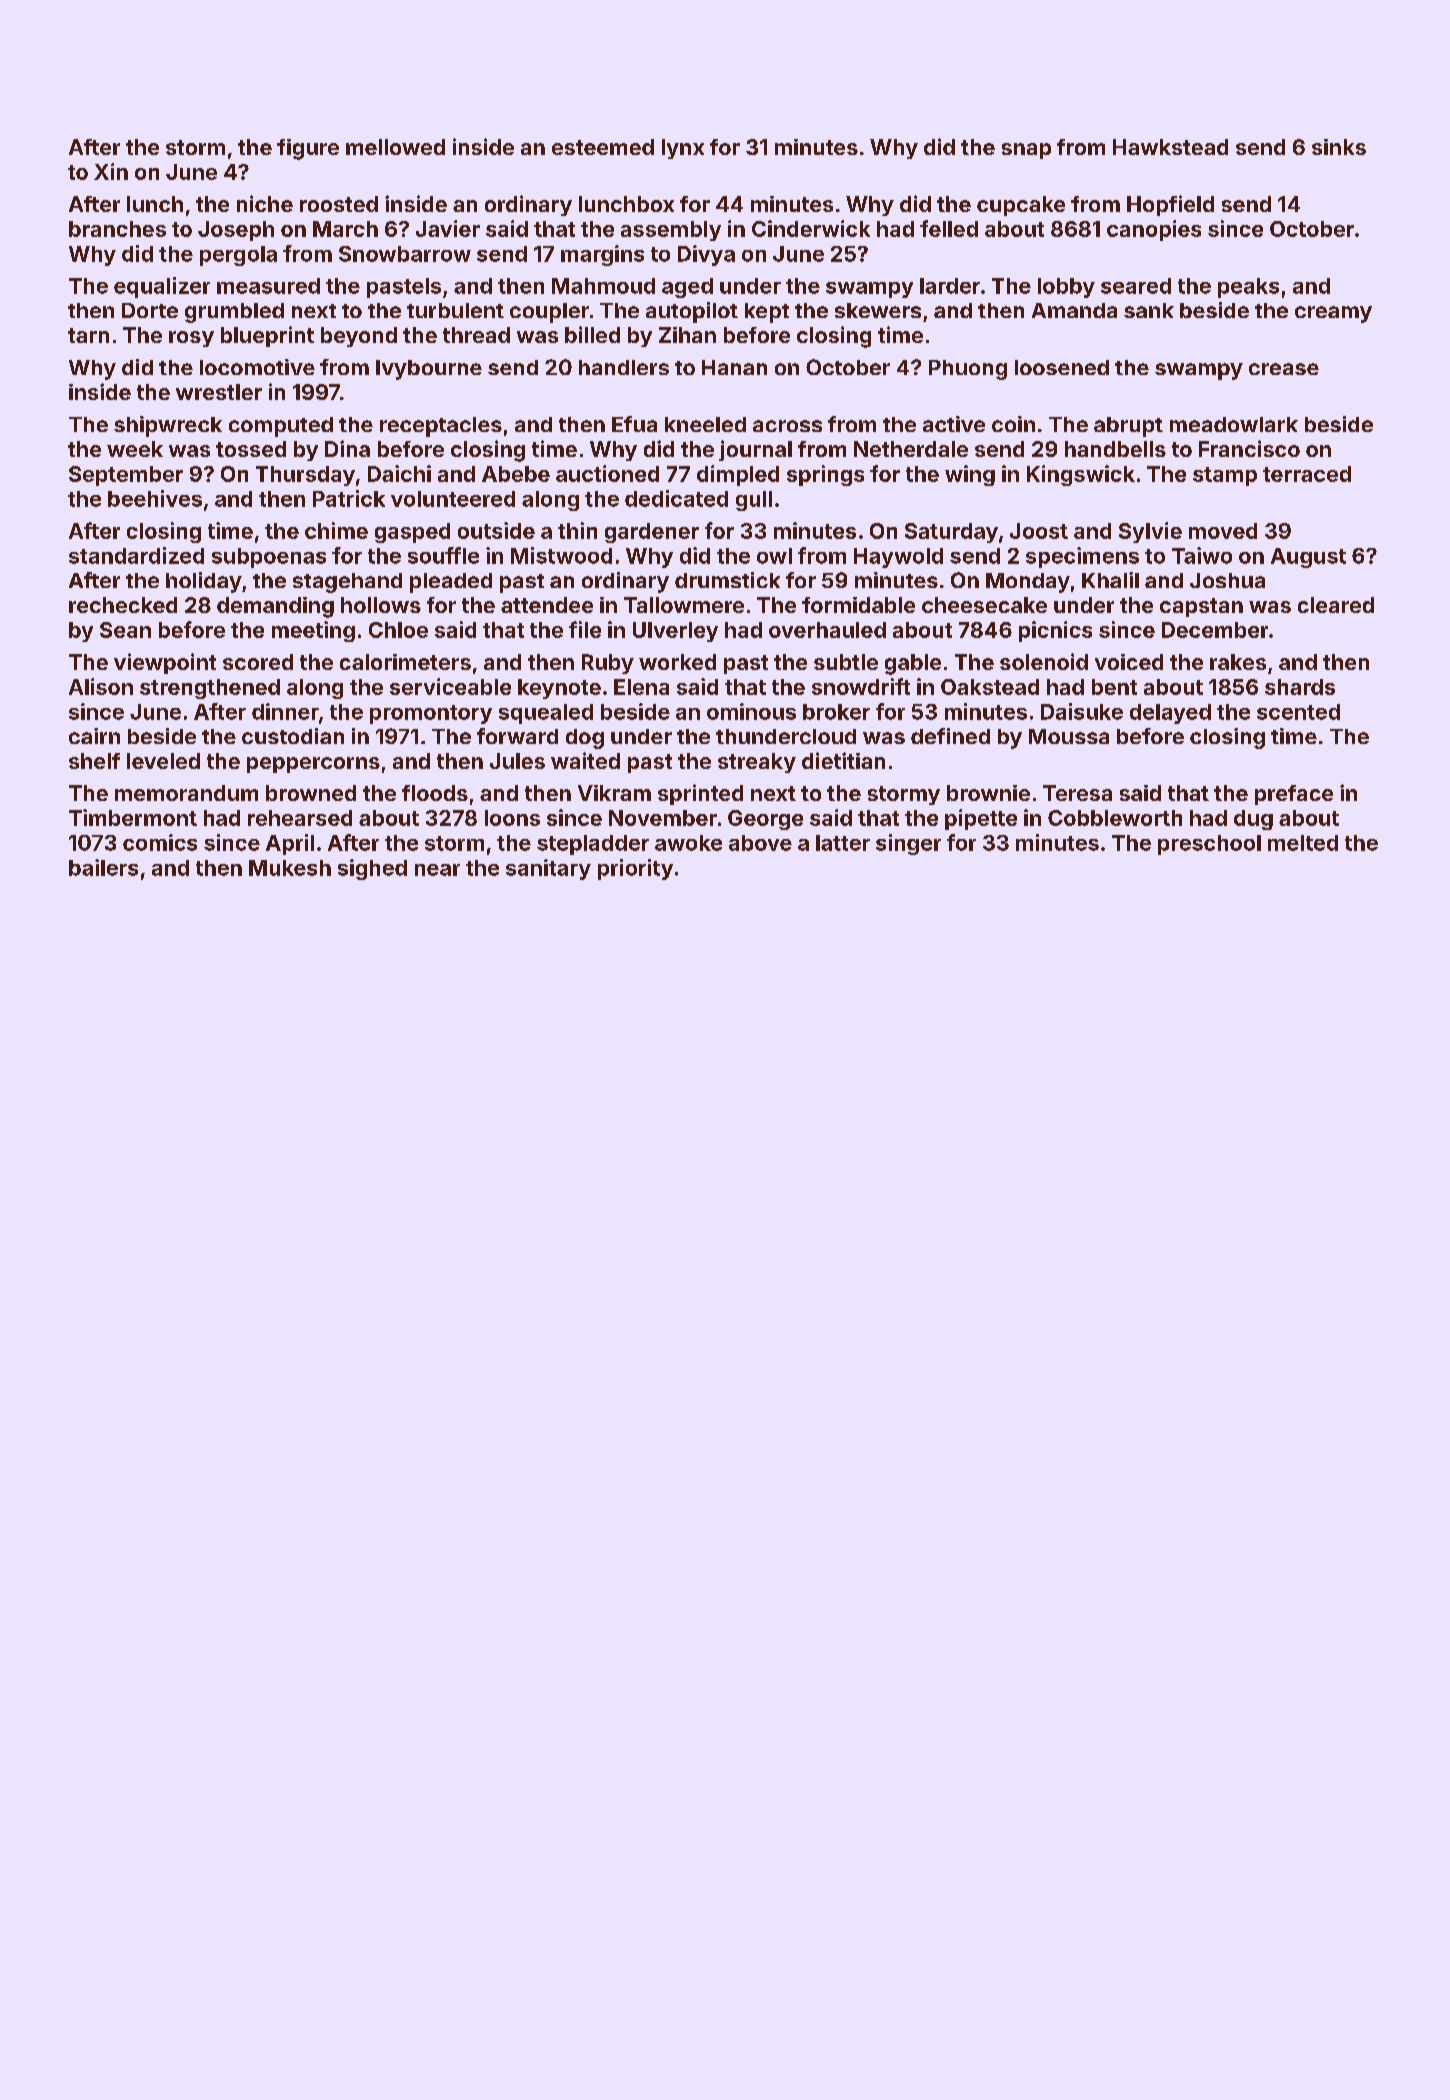  I want to click on bailers, so click(103, 867).
